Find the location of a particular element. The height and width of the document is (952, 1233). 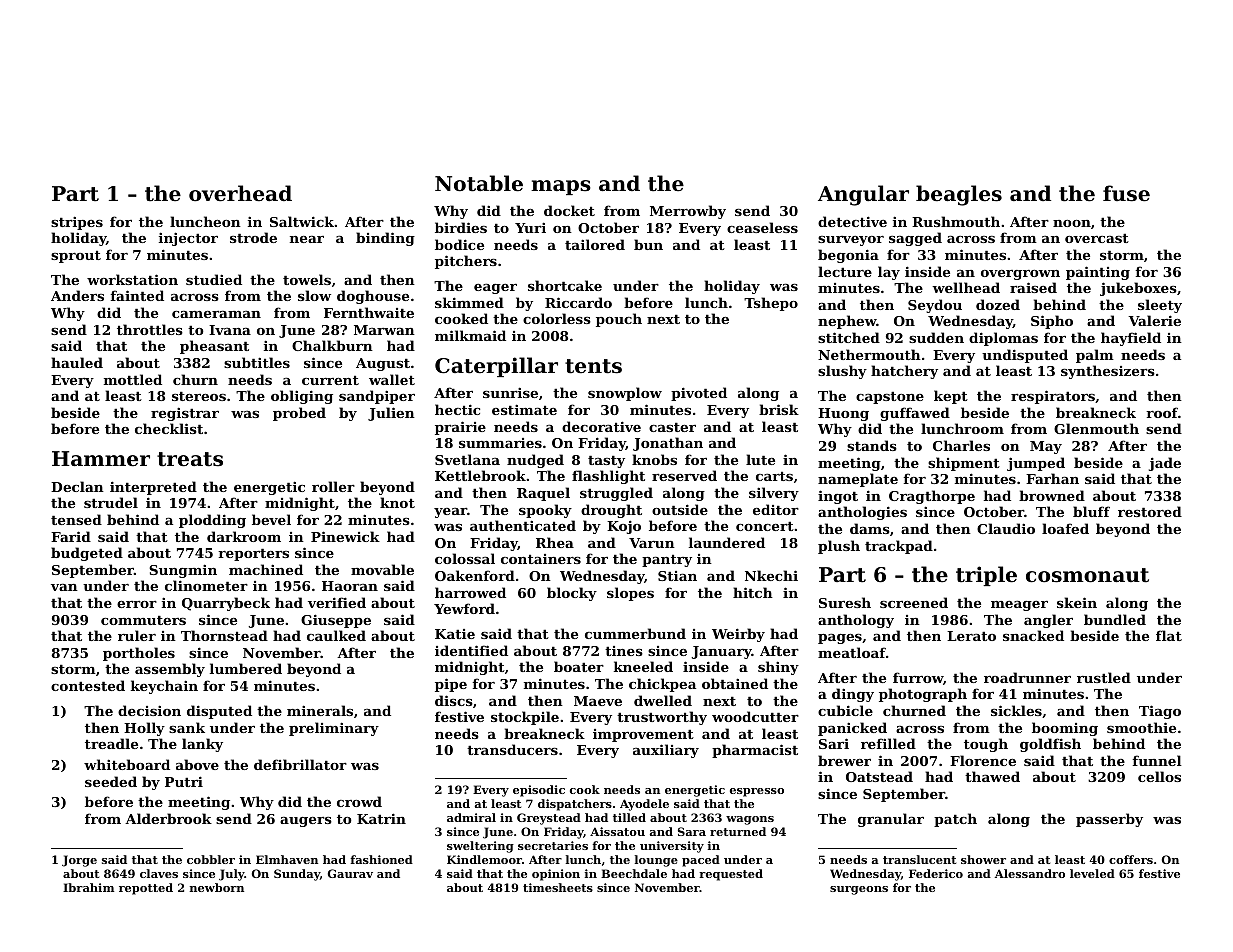

cobbler is located at coordinates (211, 859).
